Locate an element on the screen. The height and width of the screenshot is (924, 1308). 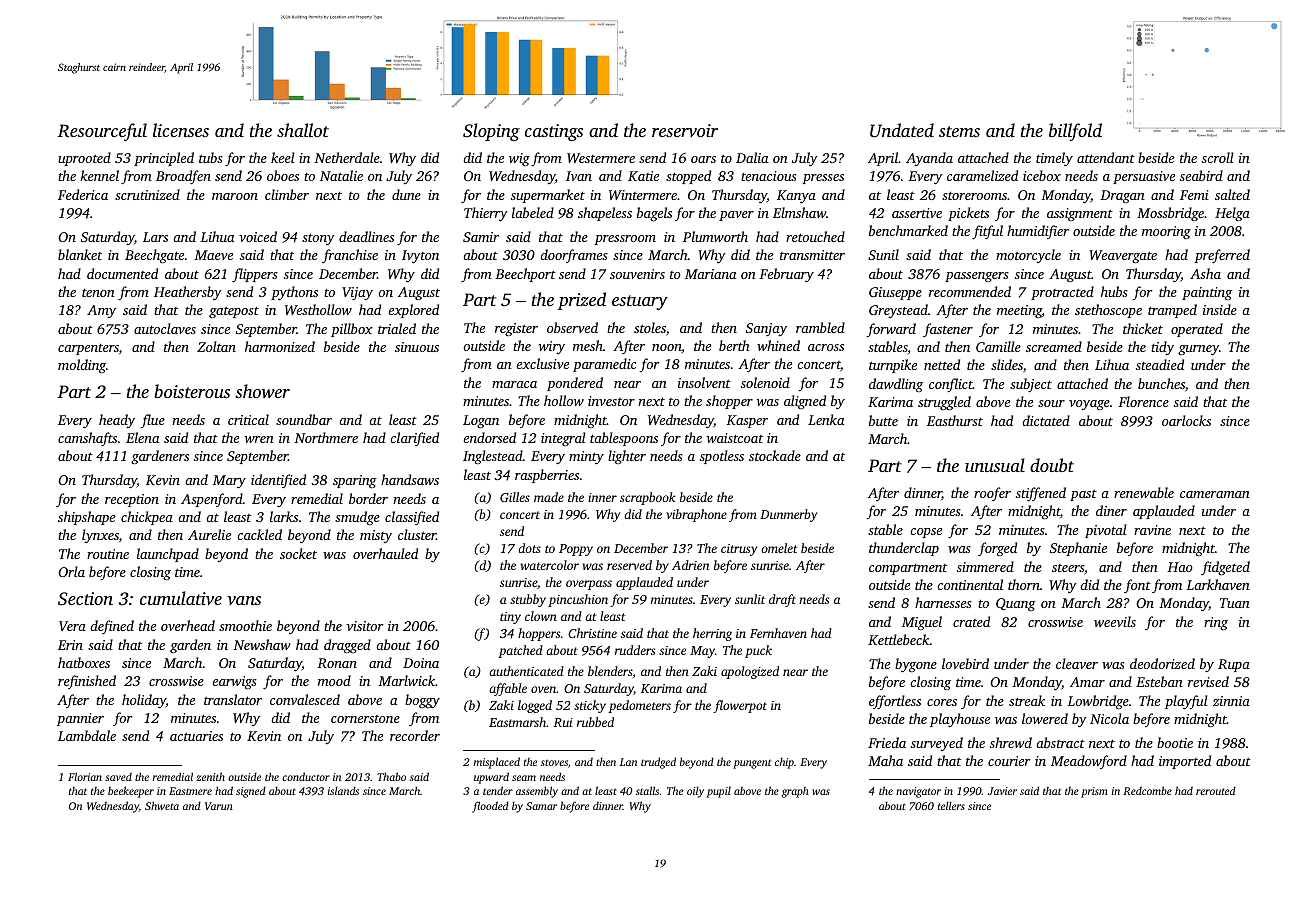
Femi is located at coordinates (1194, 195).
